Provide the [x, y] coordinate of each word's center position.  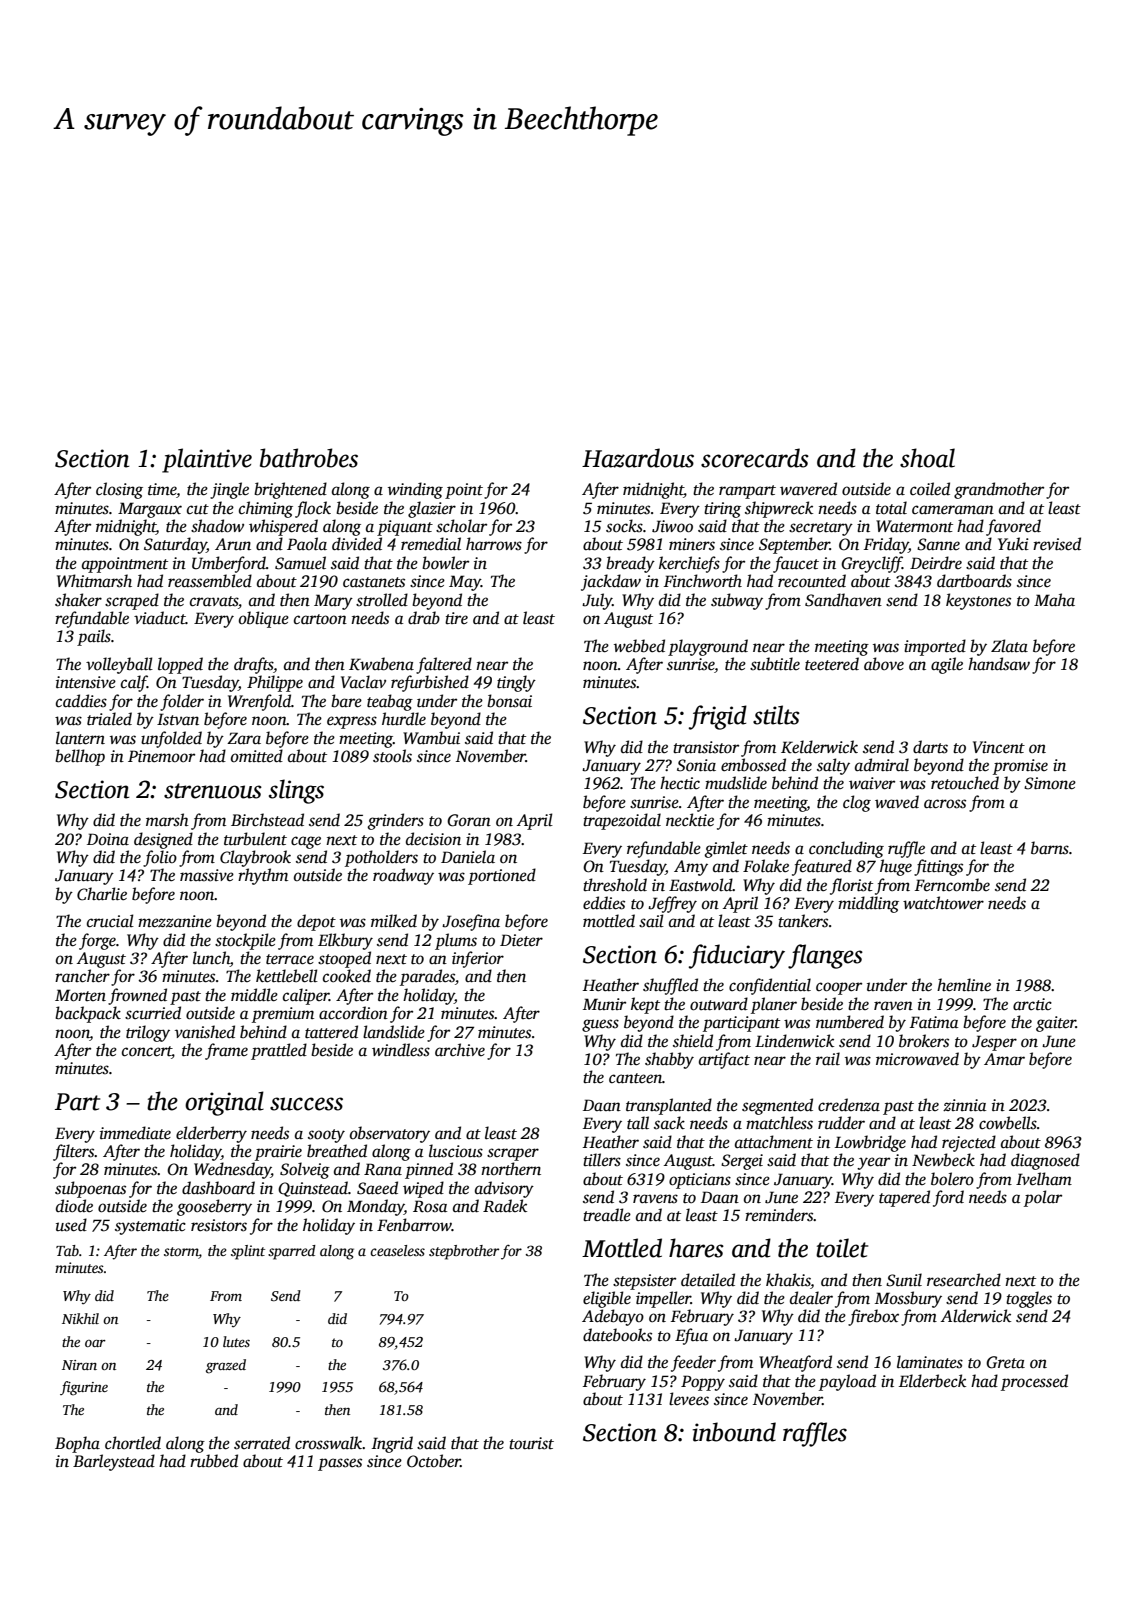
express [352, 722]
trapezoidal [622, 821]
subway [737, 601]
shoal [927, 458]
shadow [217, 526]
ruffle [906, 849]
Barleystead [114, 1462]
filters [74, 1152]
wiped [423, 1189]
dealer [811, 1298]
